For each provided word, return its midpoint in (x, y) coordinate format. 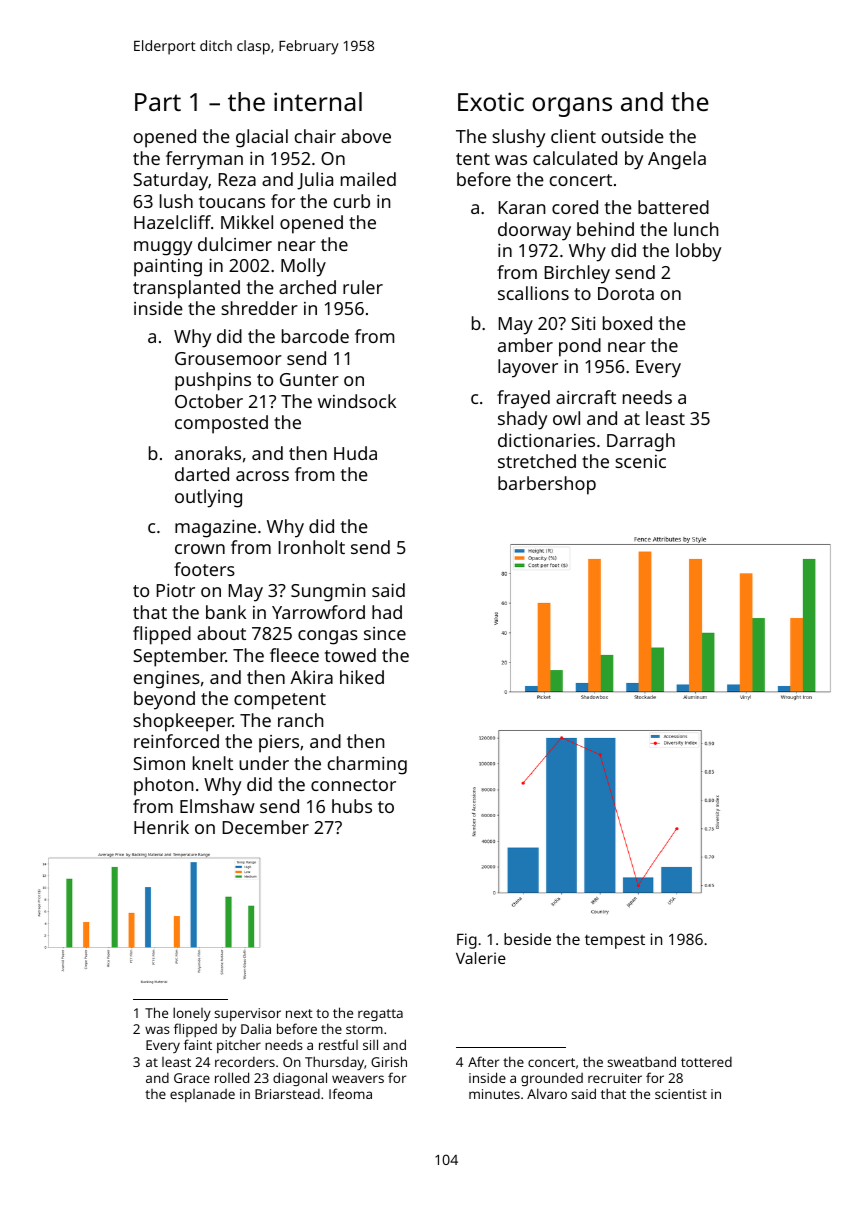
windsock (357, 401)
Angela (677, 160)
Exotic (491, 101)
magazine (215, 529)
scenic (640, 461)
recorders (245, 1062)
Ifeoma (350, 1093)
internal (318, 101)
